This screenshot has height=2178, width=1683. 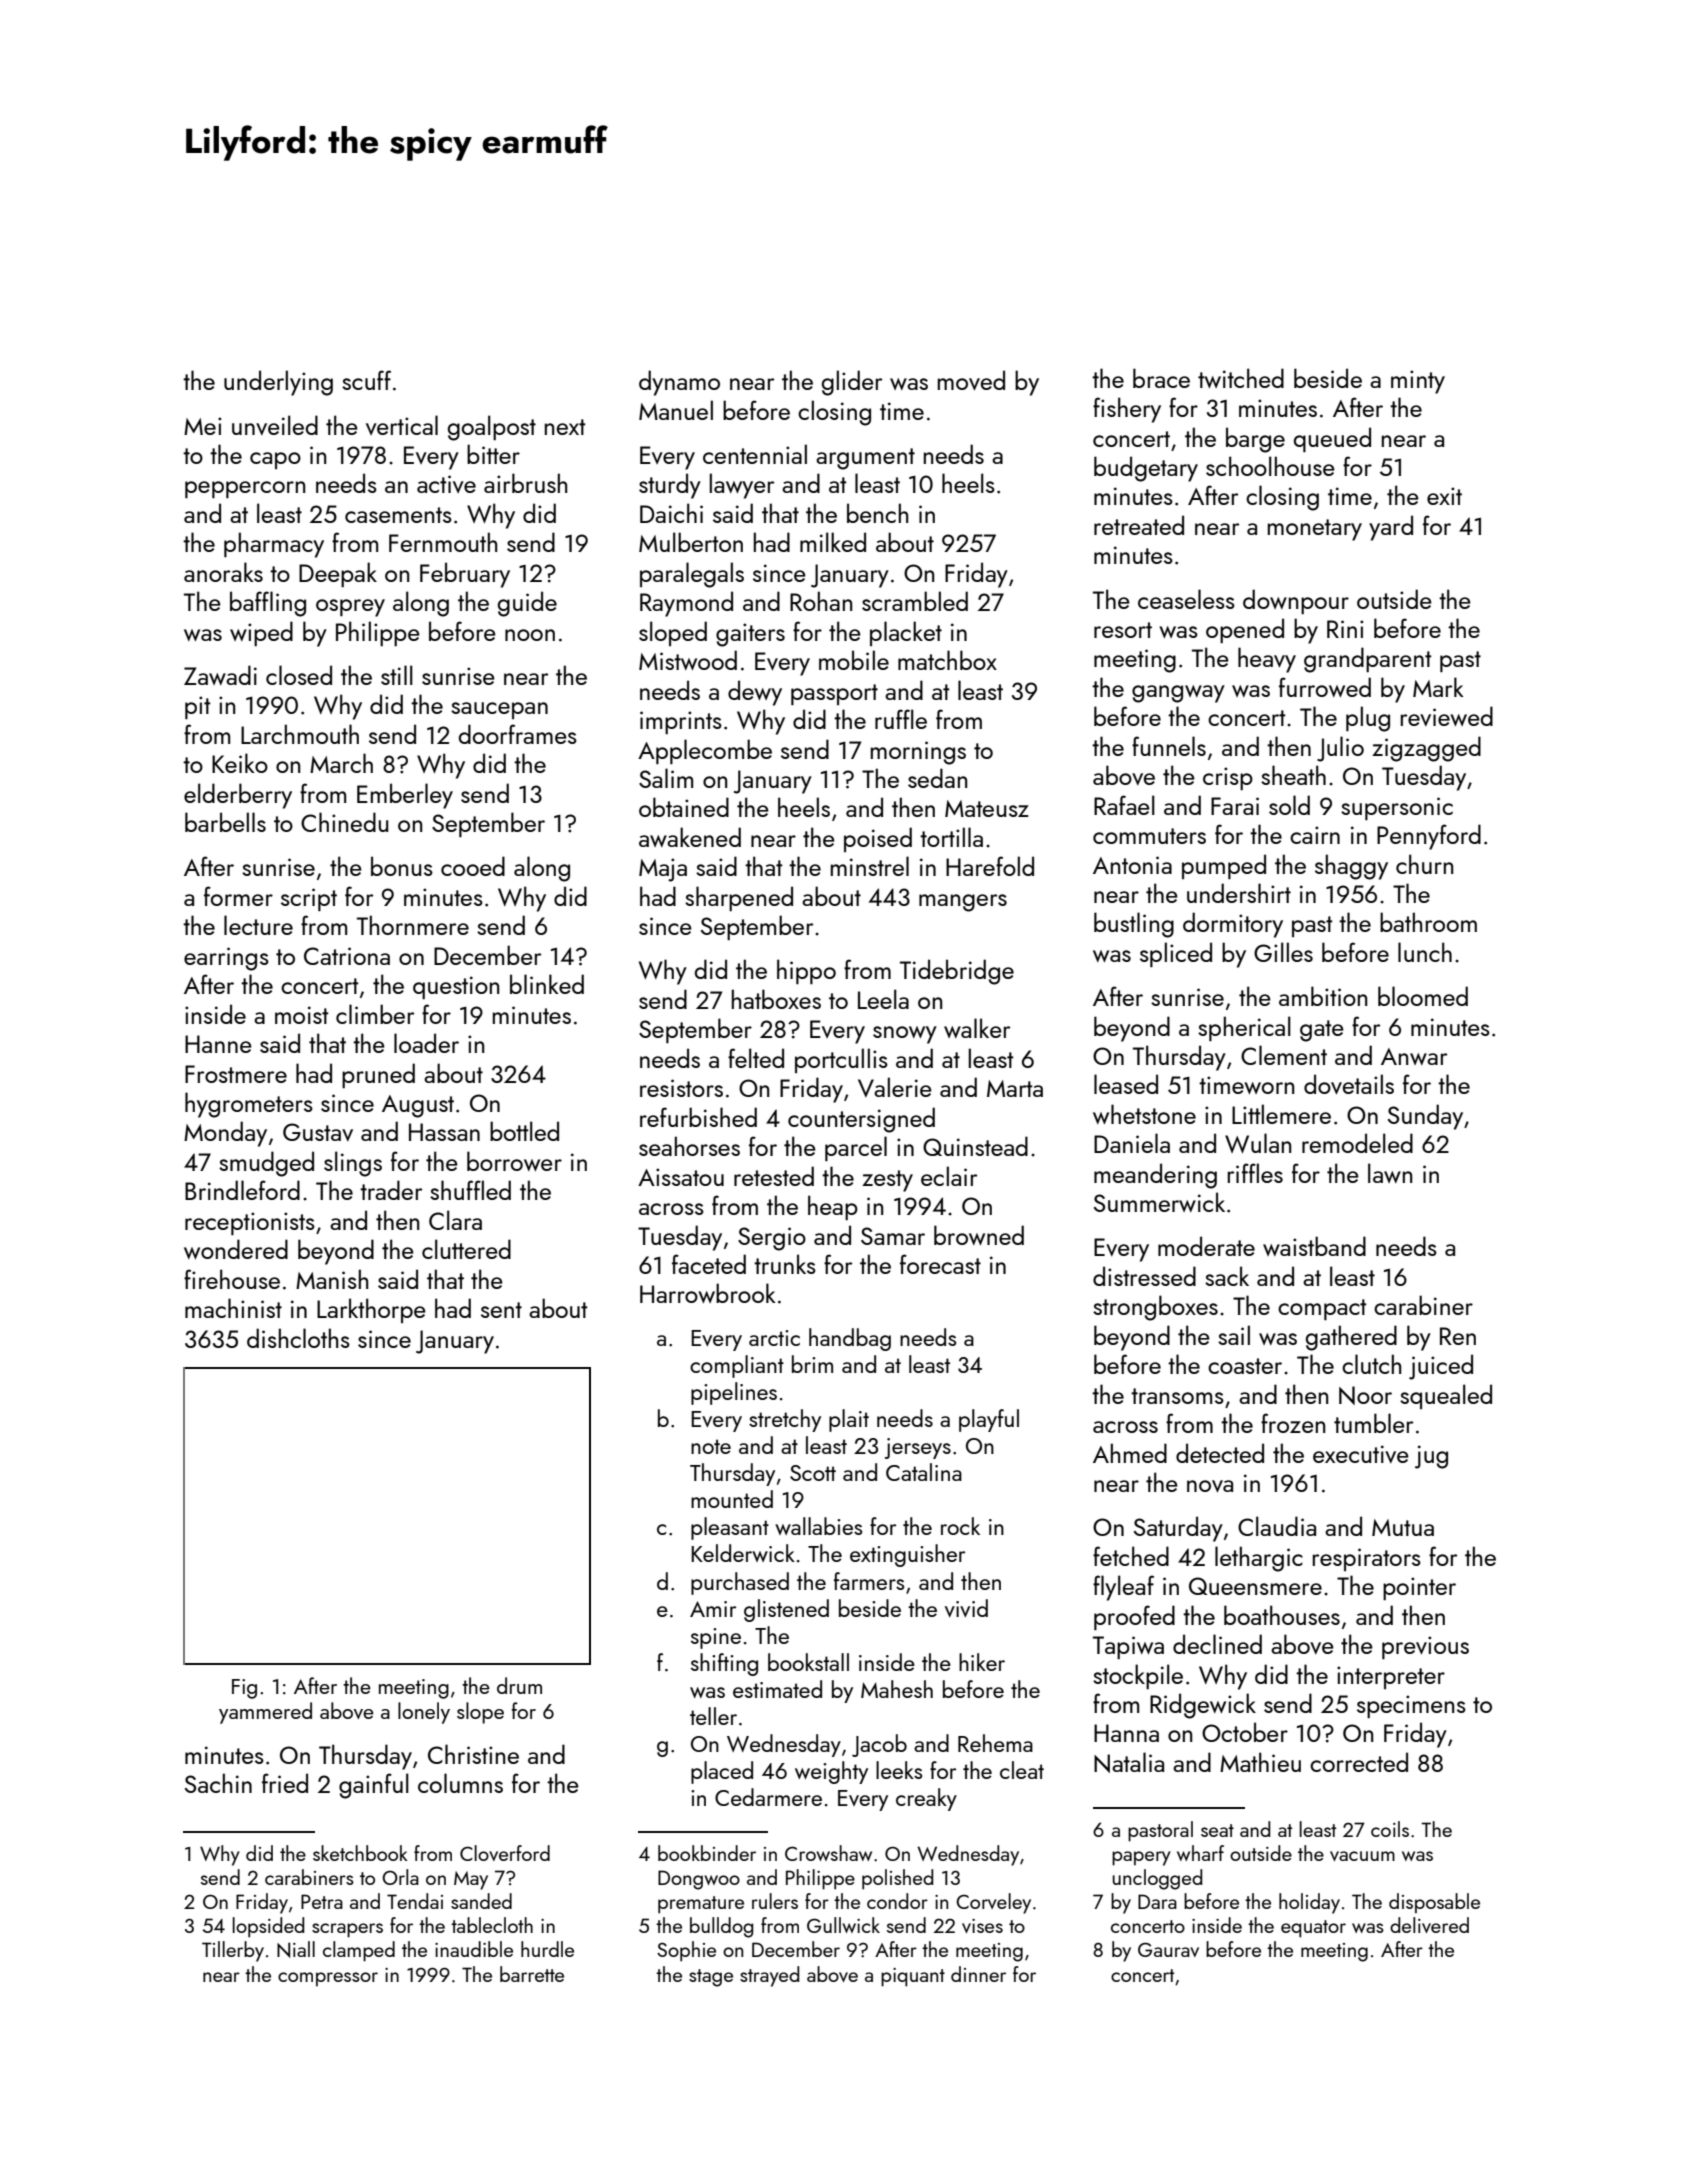 What do you see at coordinates (971, 380) in the screenshot?
I see `moved` at bounding box center [971, 380].
